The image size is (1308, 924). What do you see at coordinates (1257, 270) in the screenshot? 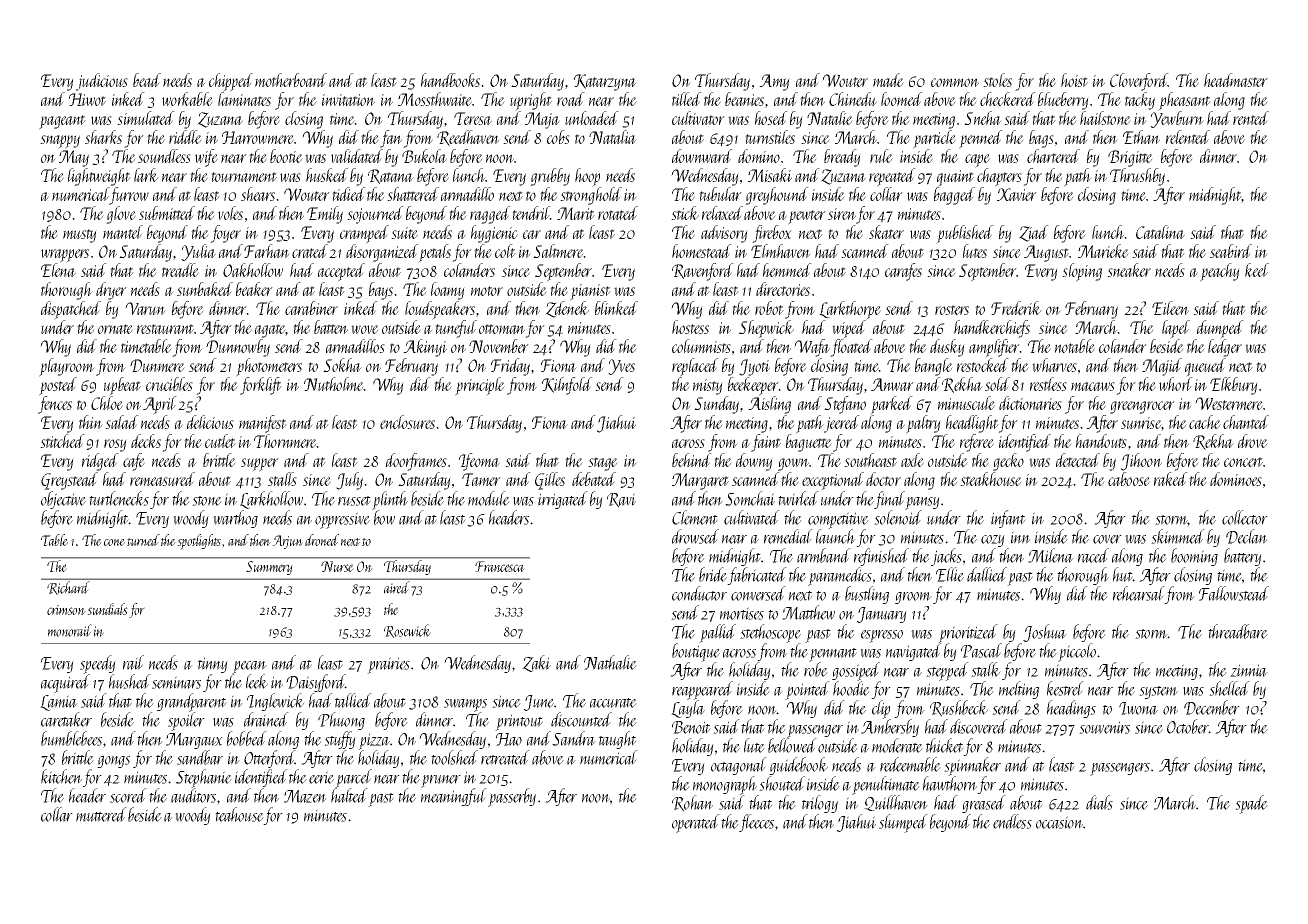
I see `keel` at bounding box center [1257, 270].
